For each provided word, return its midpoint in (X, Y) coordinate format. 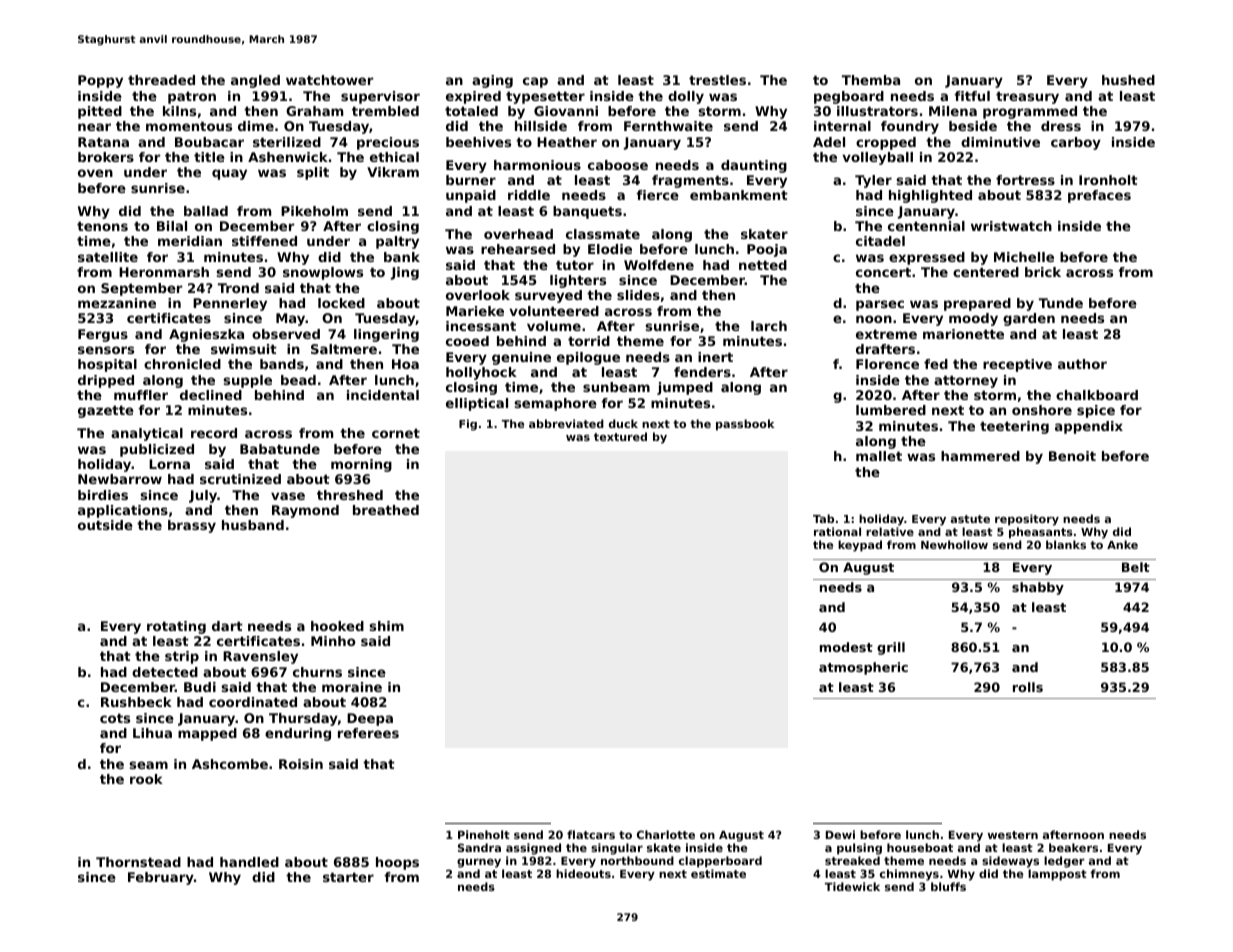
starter (348, 877)
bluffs (948, 886)
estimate (718, 873)
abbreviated (566, 423)
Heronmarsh (164, 272)
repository (1027, 520)
